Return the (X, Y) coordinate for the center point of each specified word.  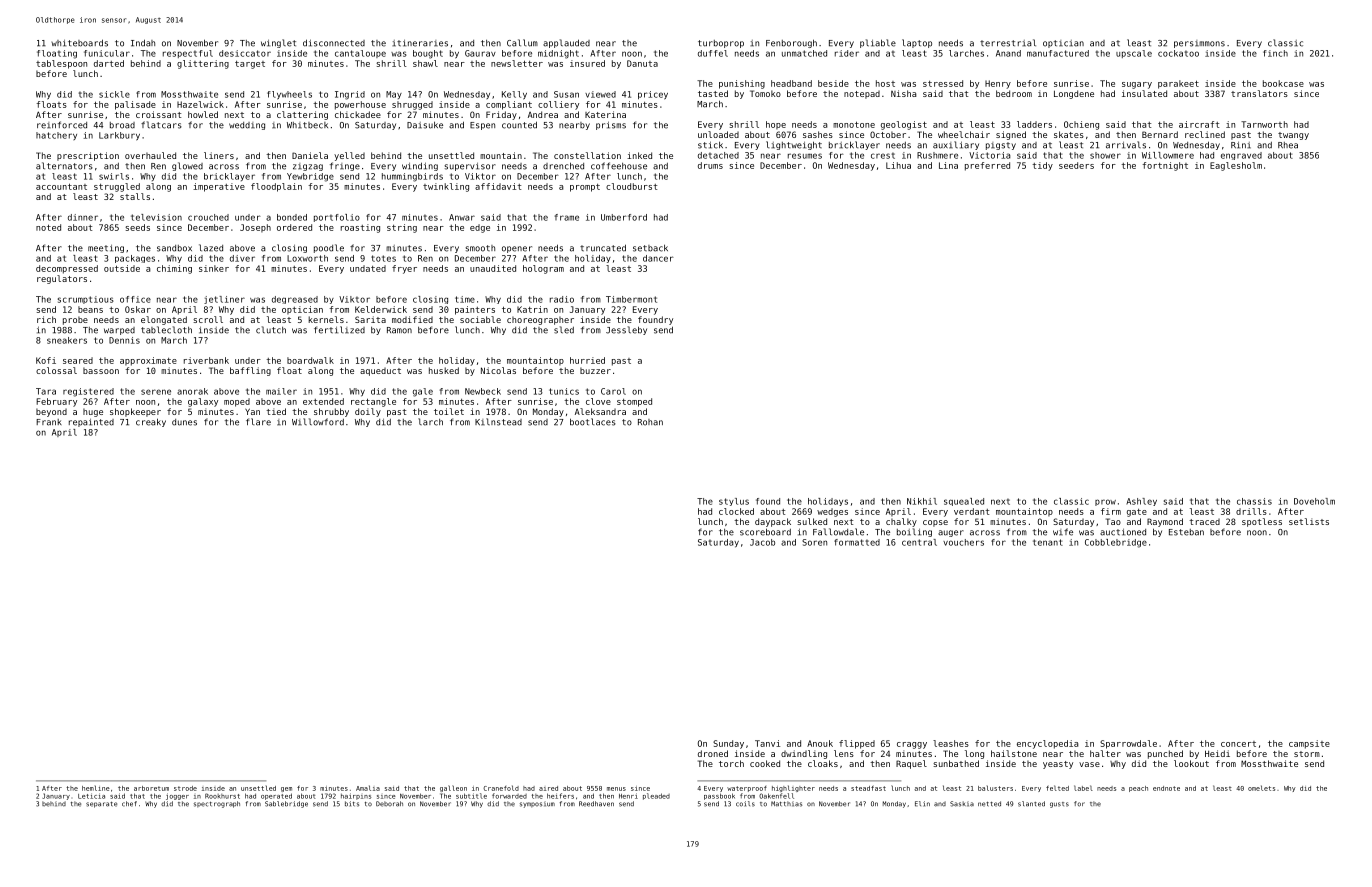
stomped (634, 402)
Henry (998, 84)
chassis (1254, 501)
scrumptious (86, 300)
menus (616, 789)
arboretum (151, 788)
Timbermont (631, 299)
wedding (247, 126)
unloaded (718, 134)
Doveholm (1314, 501)
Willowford (318, 422)
